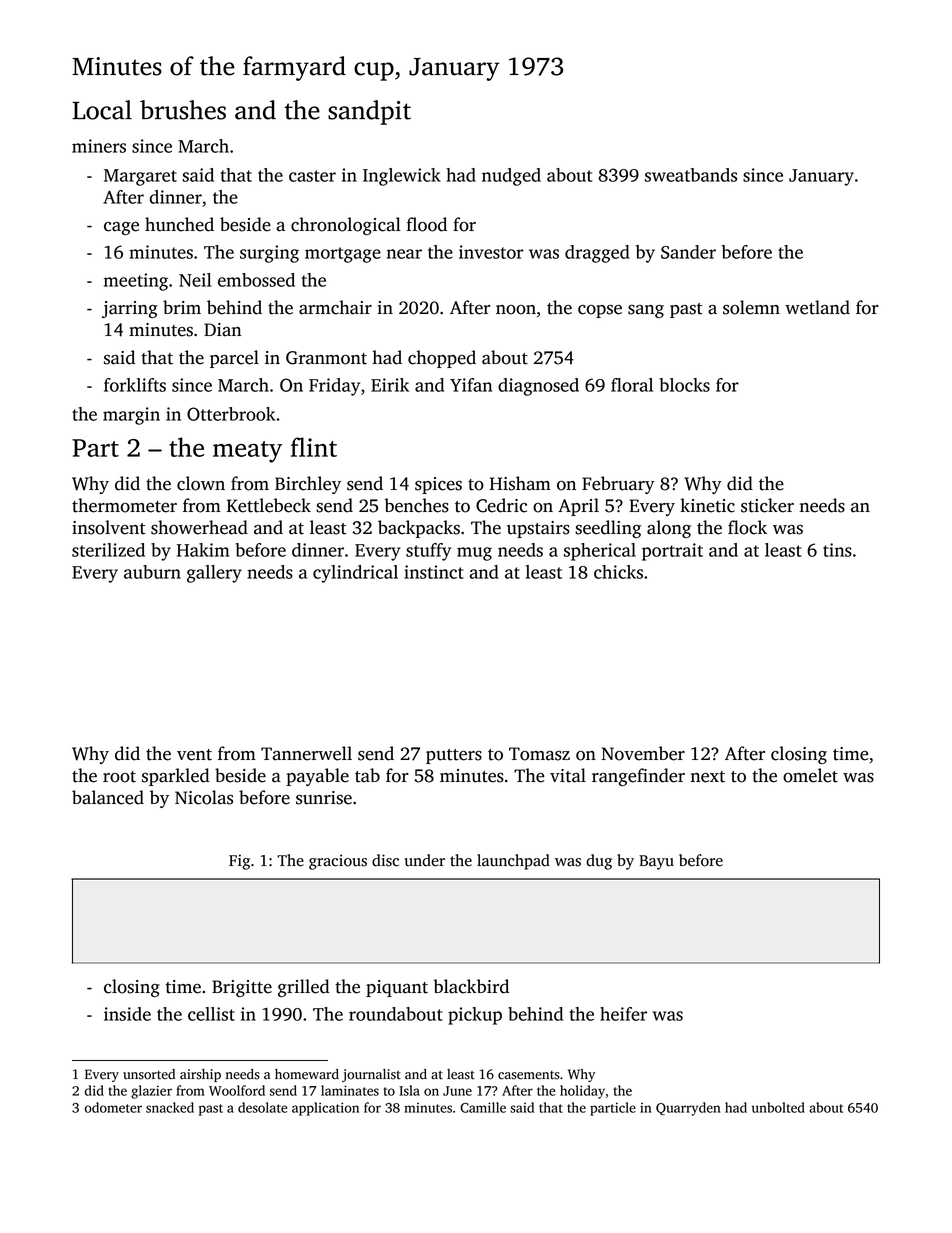 The height and width of the page is (1233, 952). I want to click on miners, so click(99, 146).
